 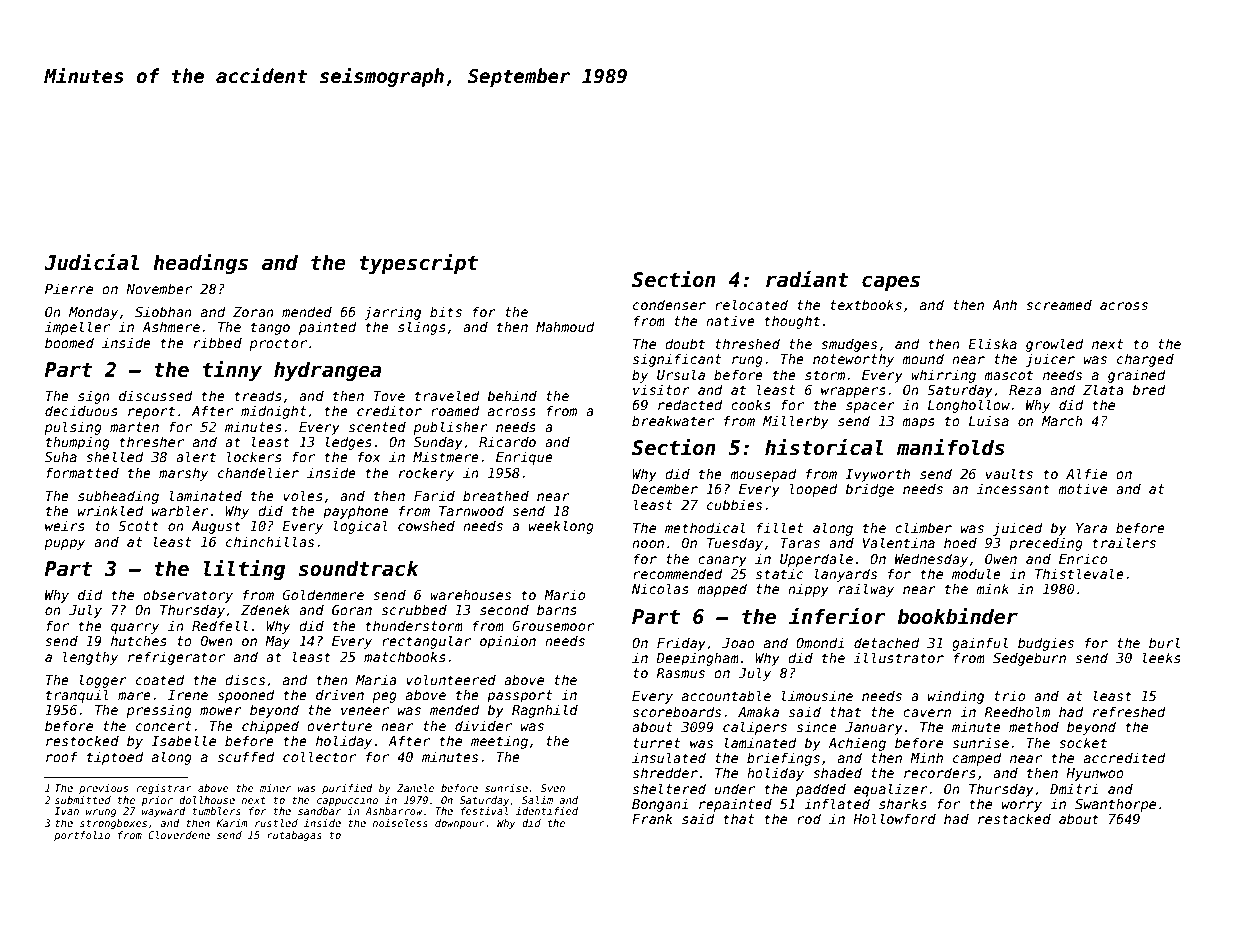 I want to click on restacked, so click(x=1014, y=818).
